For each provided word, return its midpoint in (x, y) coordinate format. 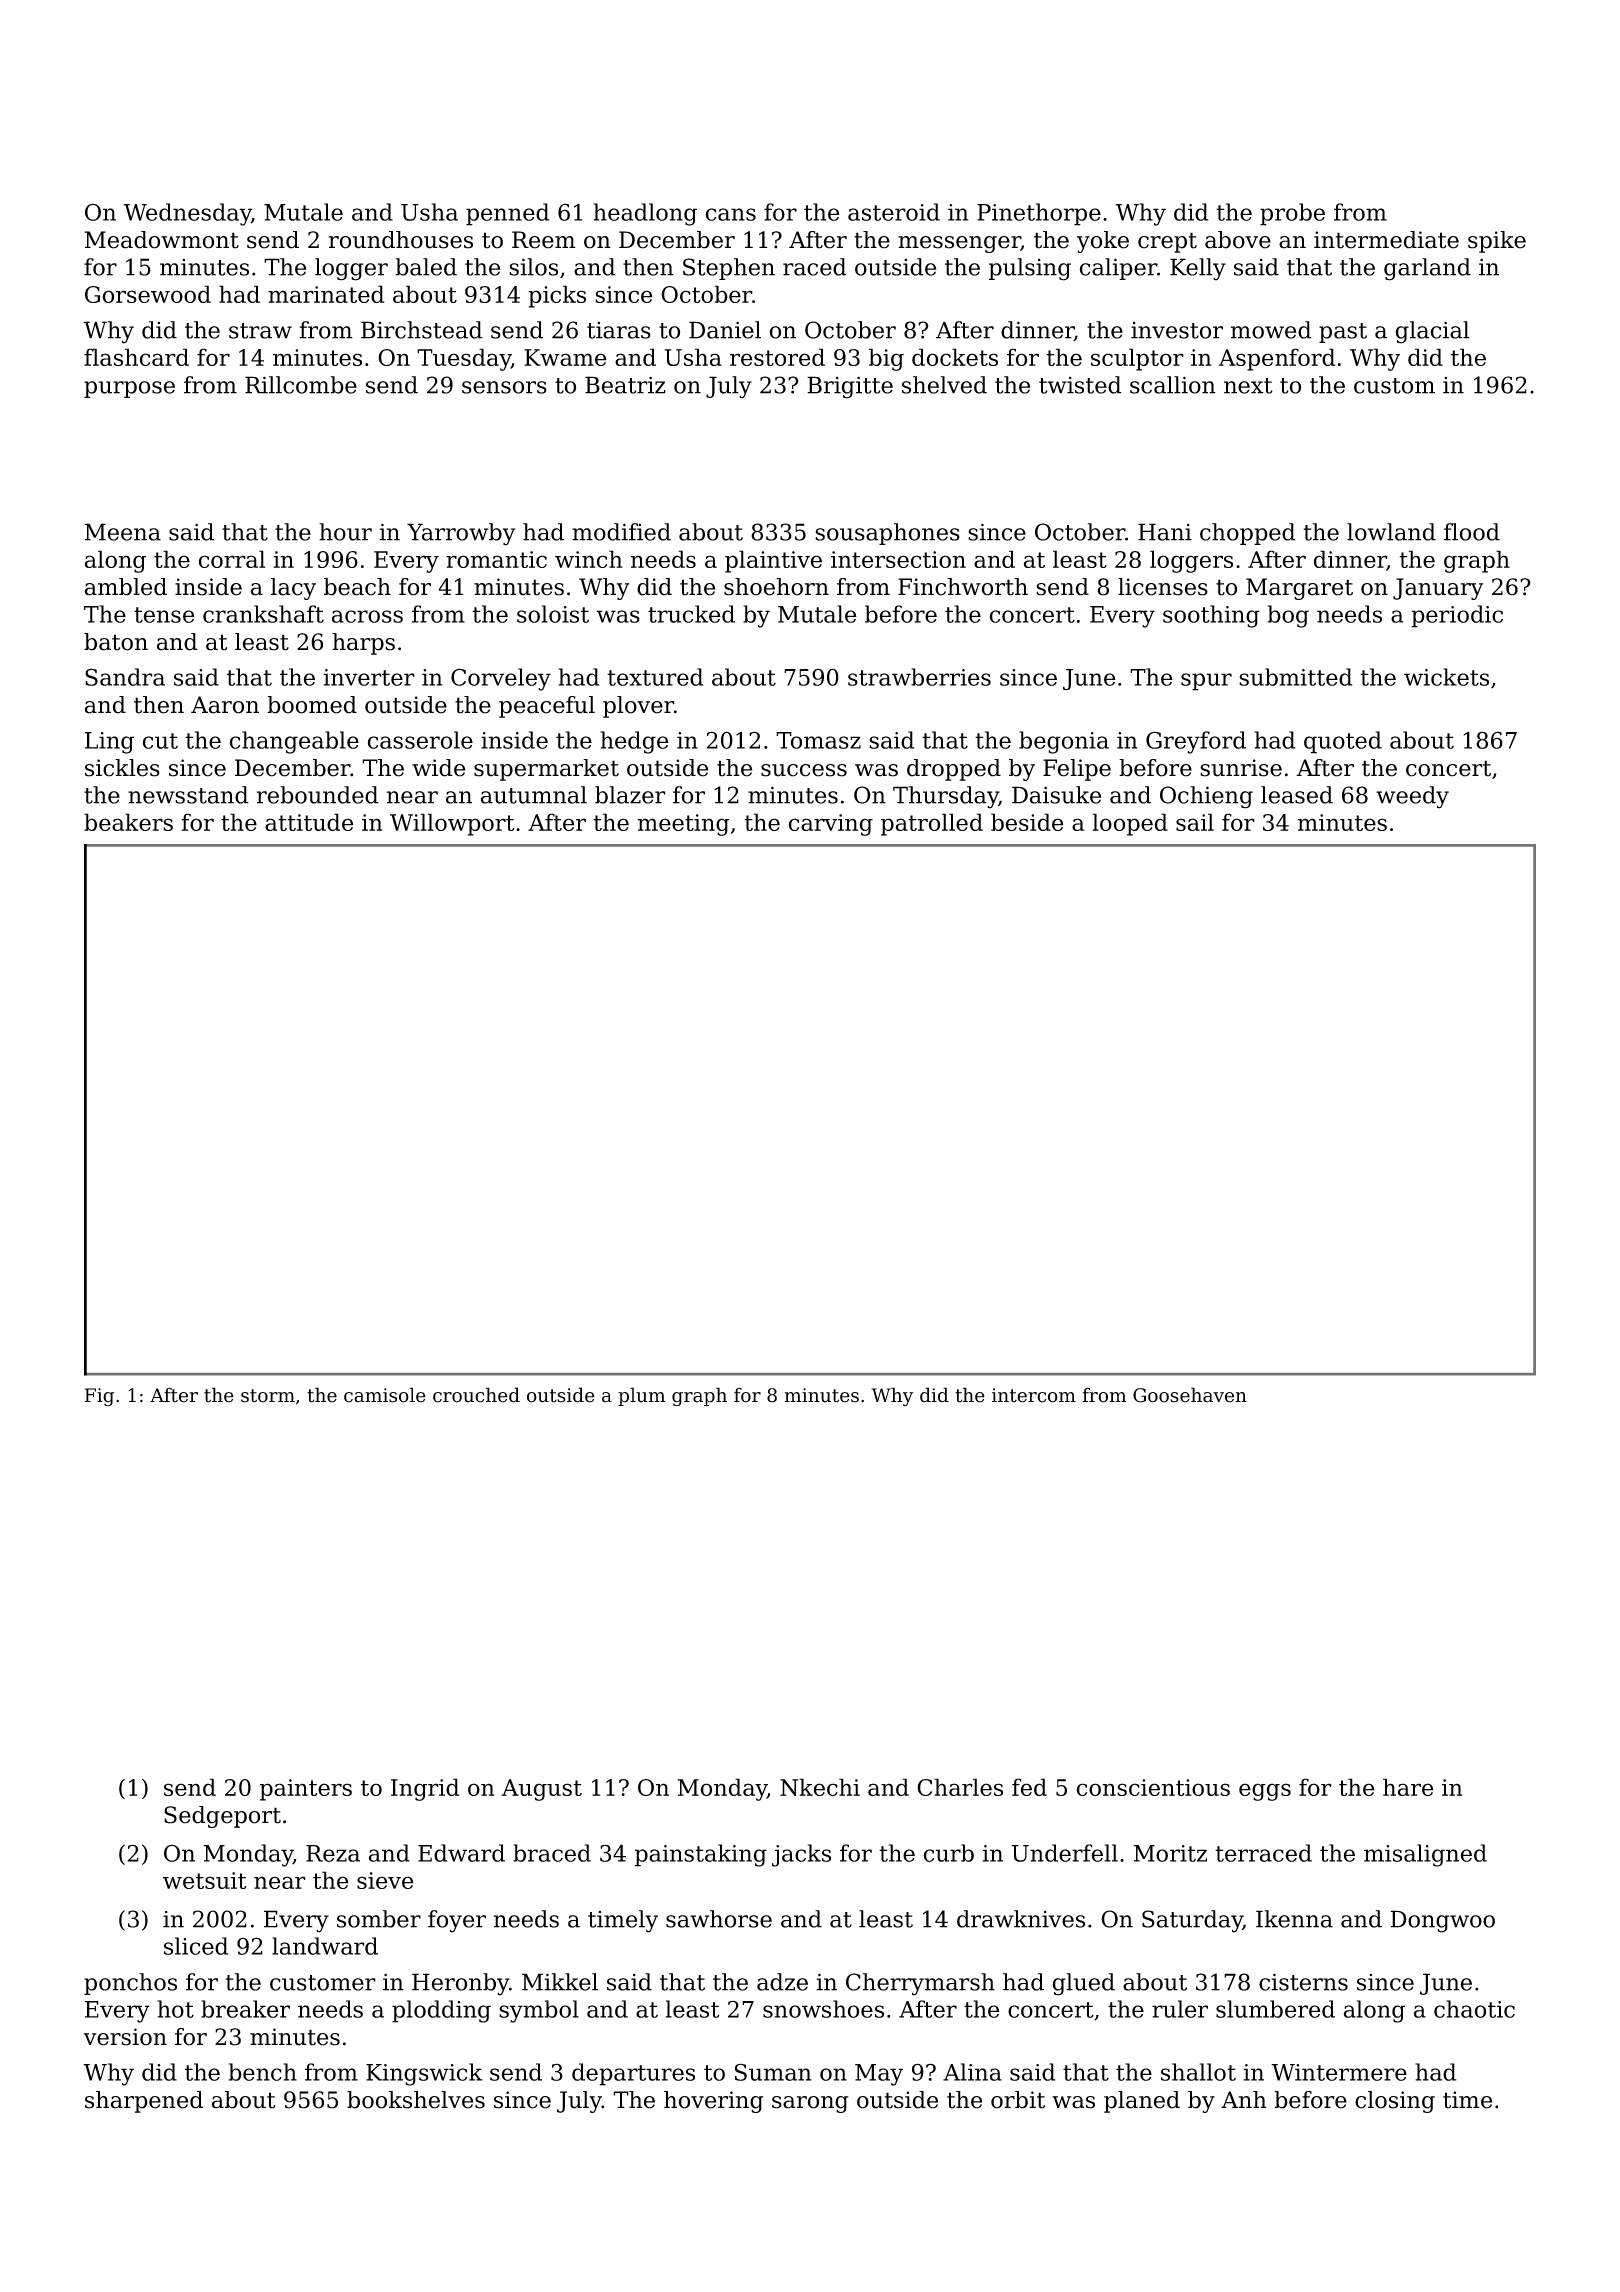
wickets (1446, 677)
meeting (683, 825)
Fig (99, 1397)
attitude (309, 822)
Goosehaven (1190, 1395)
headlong (645, 214)
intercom (1034, 1395)
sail (1195, 822)
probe (1292, 214)
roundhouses (401, 240)
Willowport (452, 824)
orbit (1018, 2100)
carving (831, 825)
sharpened (144, 2102)
